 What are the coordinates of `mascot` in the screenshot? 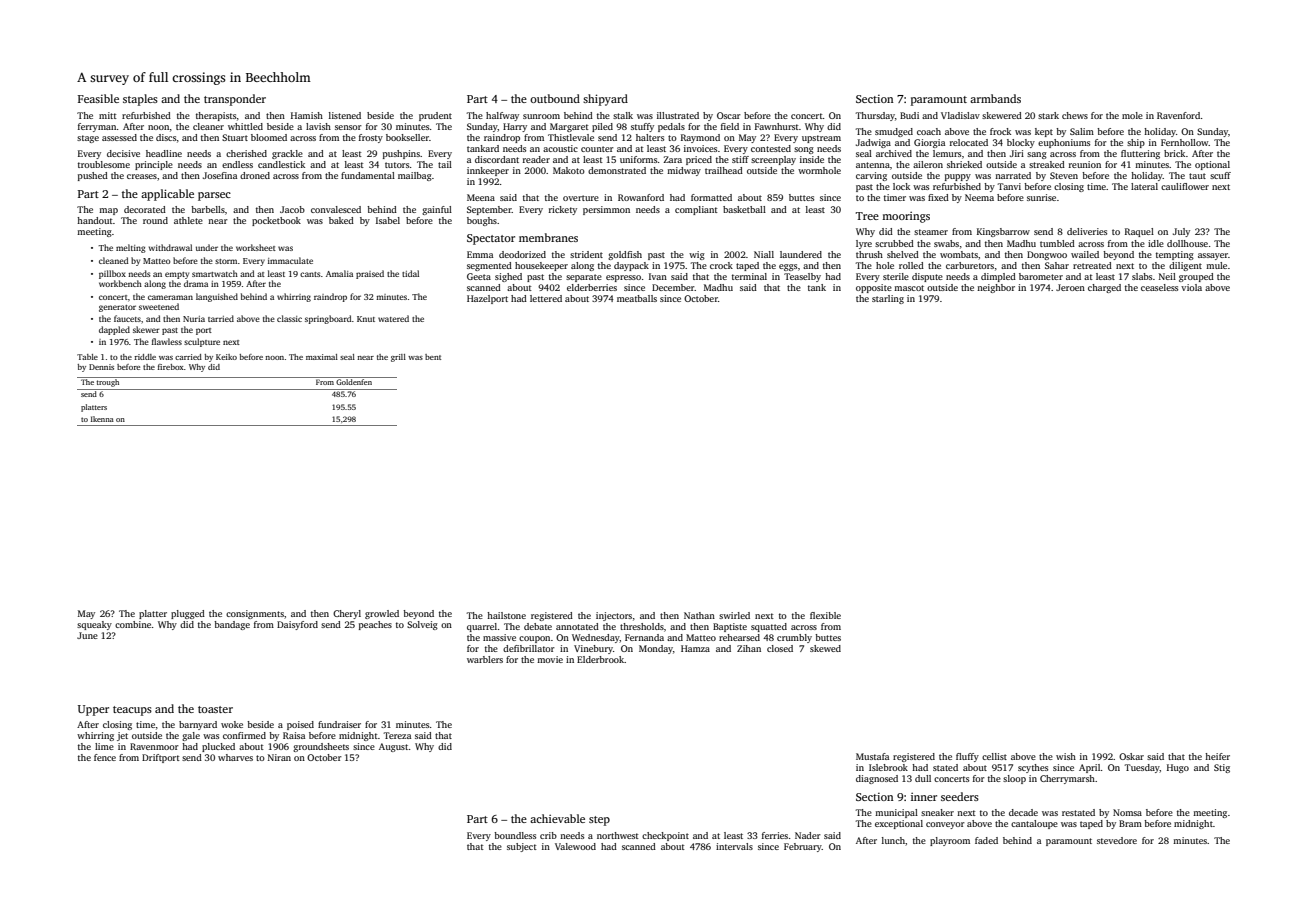 It's located at (909, 288).
